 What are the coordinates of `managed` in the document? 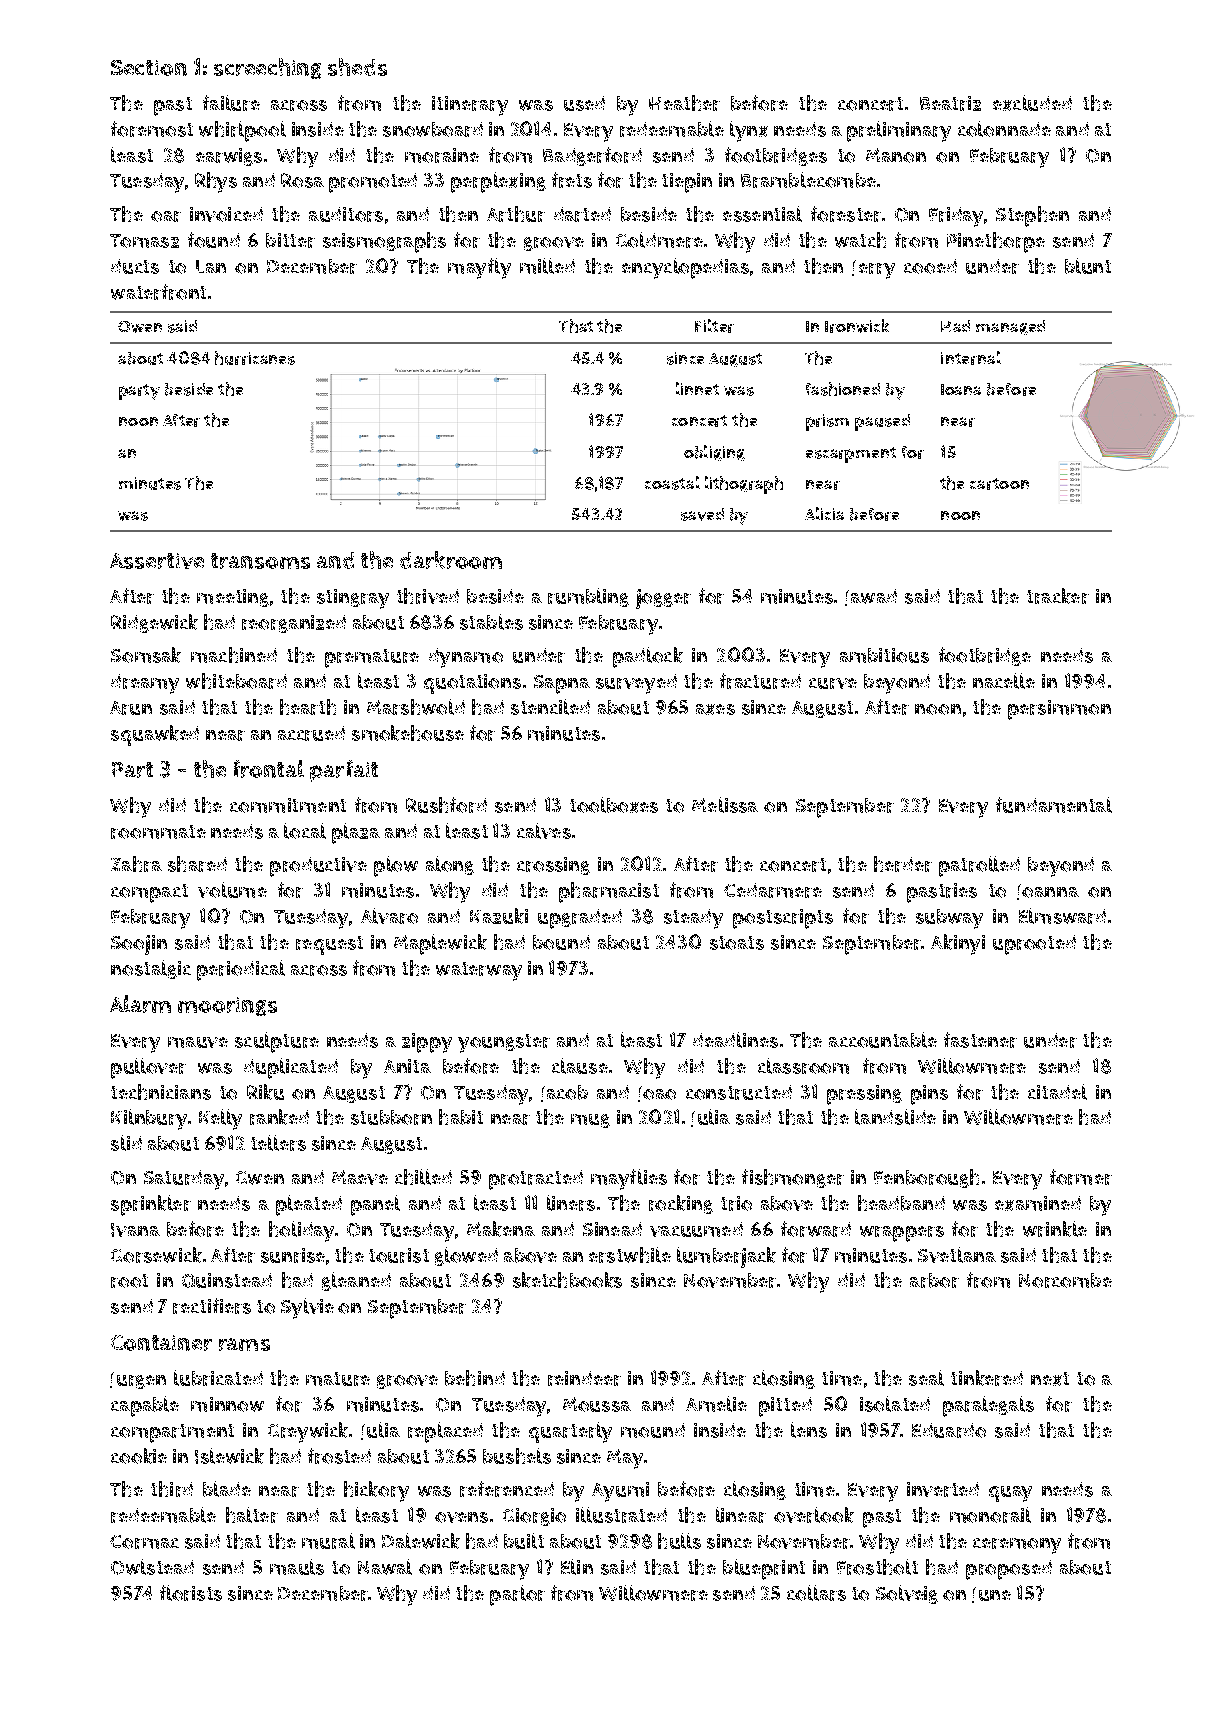 It's located at (1010, 327).
